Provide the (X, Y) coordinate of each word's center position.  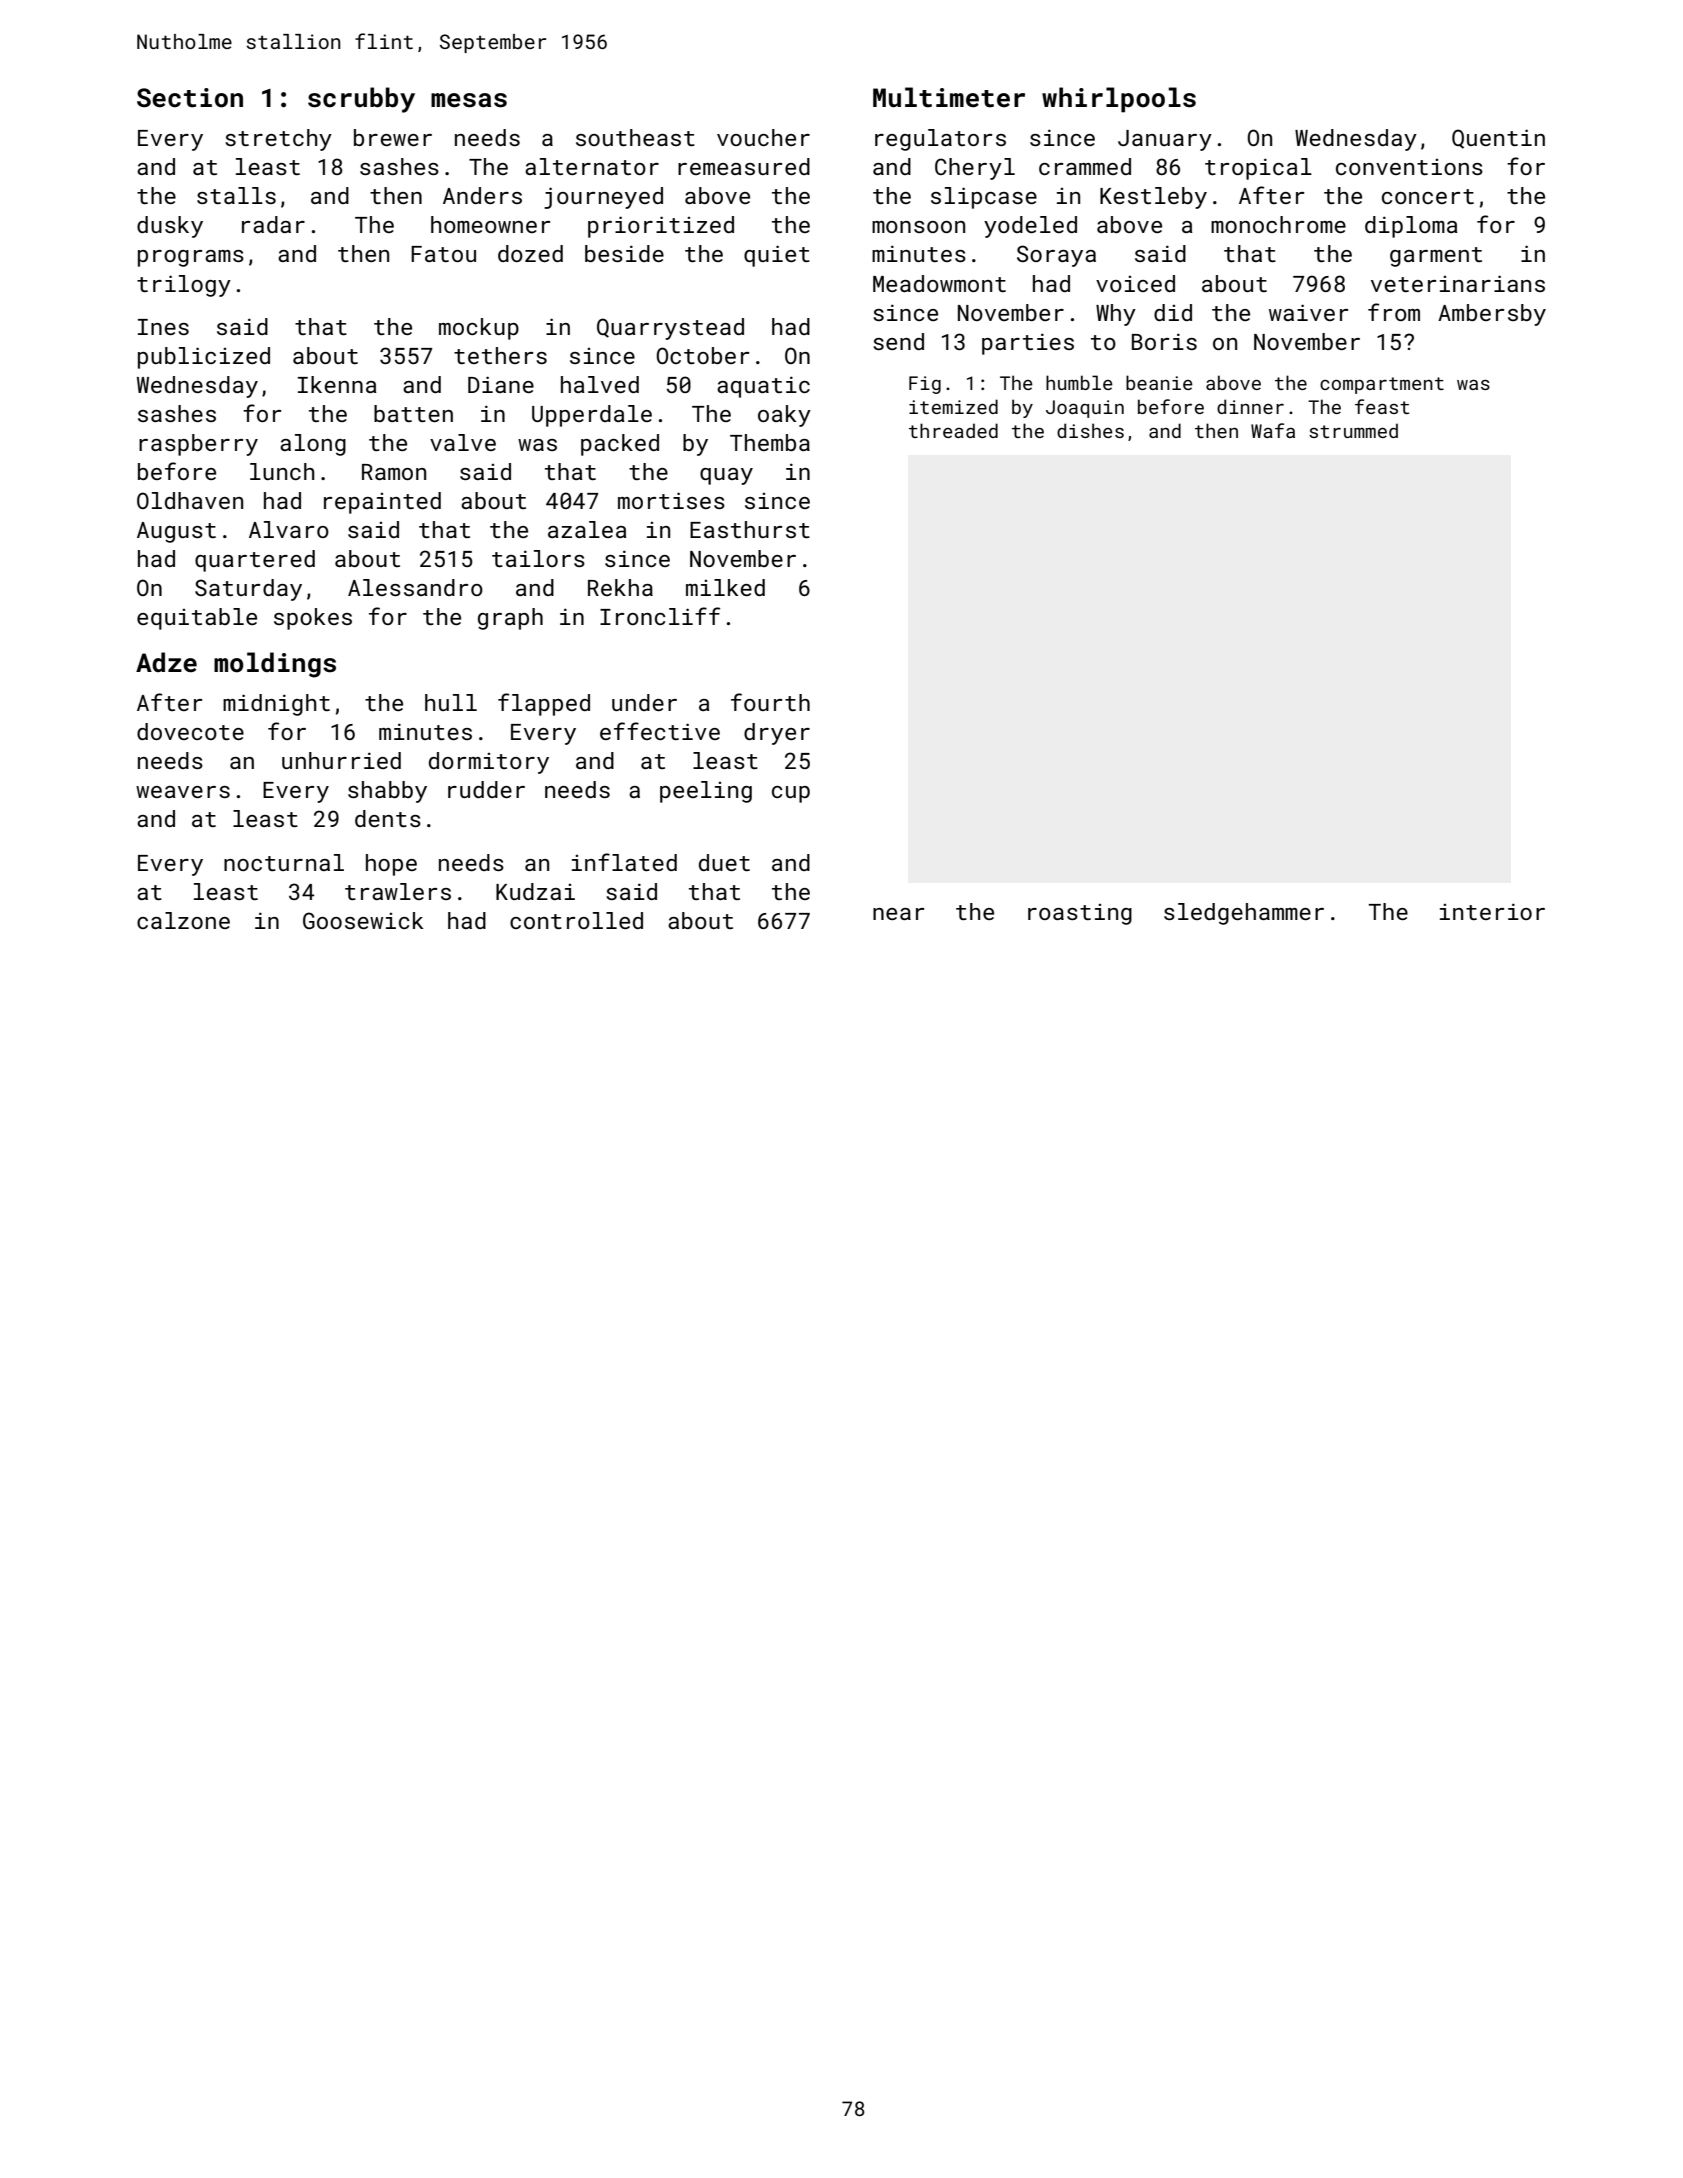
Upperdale (592, 416)
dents (388, 818)
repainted (382, 503)
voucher (763, 137)
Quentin (1498, 139)
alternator (592, 166)
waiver (1308, 312)
